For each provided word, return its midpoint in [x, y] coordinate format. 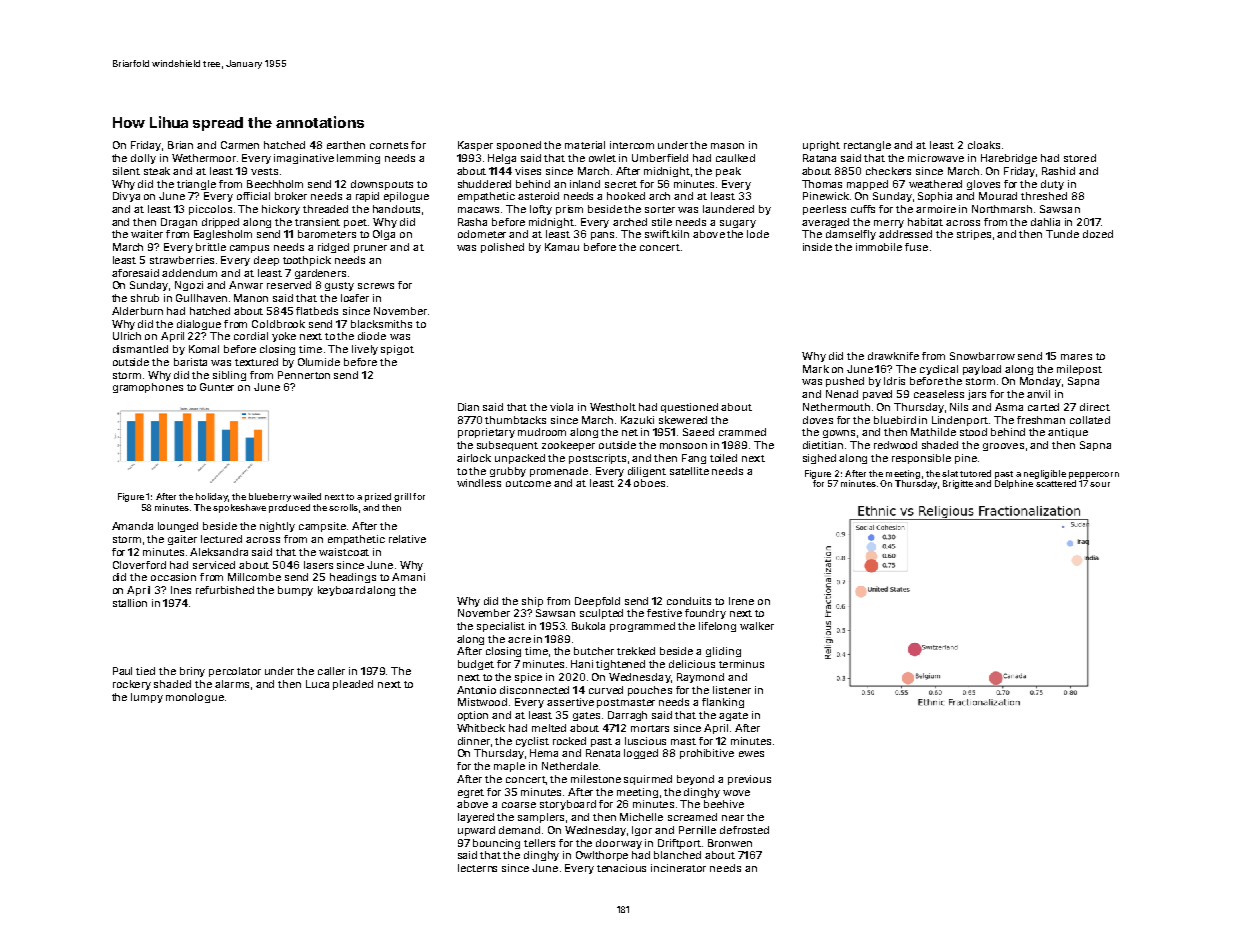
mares [1076, 357]
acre [519, 640]
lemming [358, 159]
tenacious [621, 868]
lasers [318, 565]
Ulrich [127, 336]
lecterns [477, 868]
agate [733, 716]
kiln [680, 234]
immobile [879, 247]
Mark [816, 369]
